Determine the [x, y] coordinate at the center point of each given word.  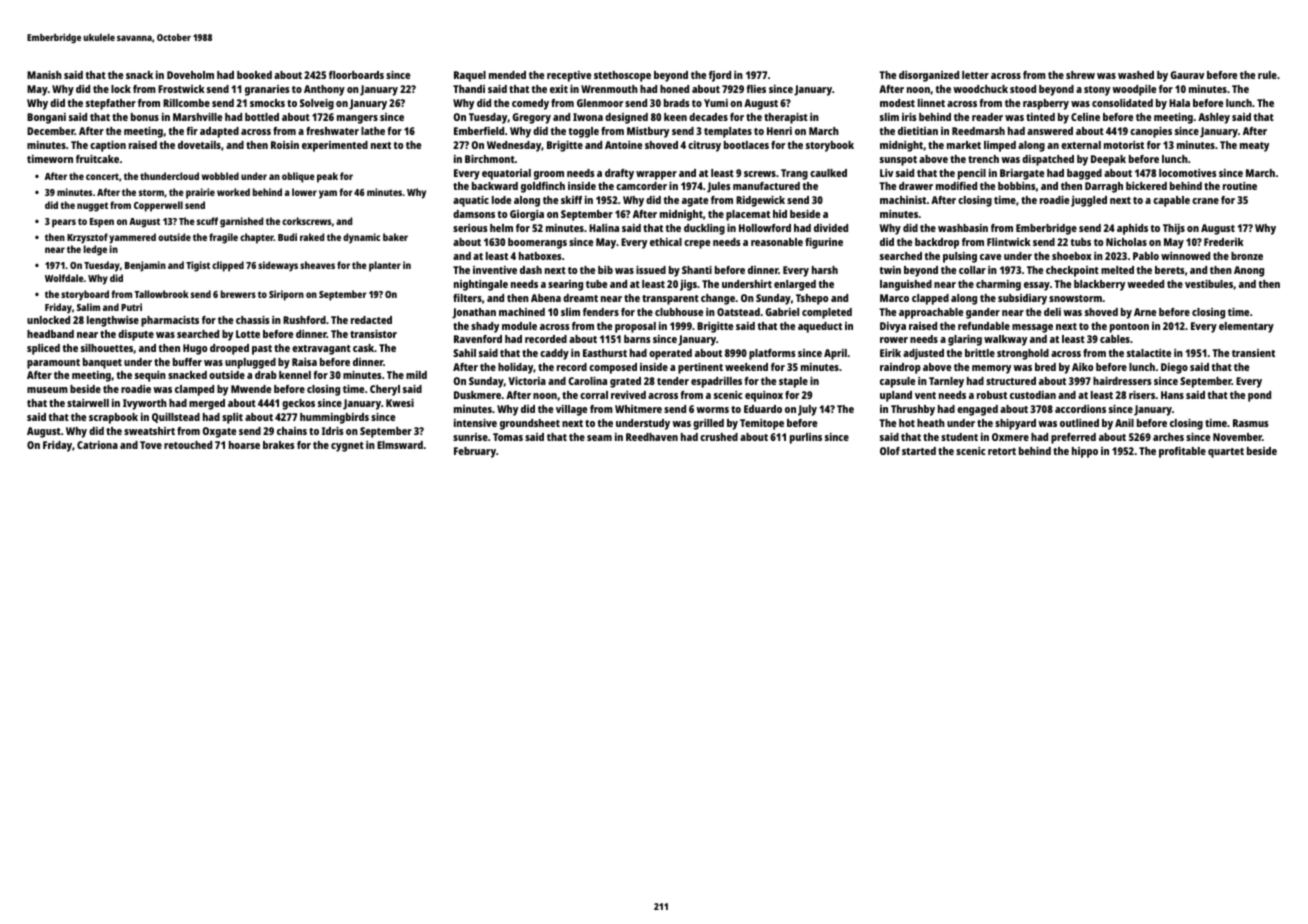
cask [363, 348]
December [51, 131]
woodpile [1134, 90]
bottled [262, 117]
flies [756, 89]
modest [897, 103]
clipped [228, 266]
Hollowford [765, 228]
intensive [475, 423]
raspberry [1046, 104]
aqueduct [820, 327]
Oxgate [219, 432]
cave [990, 257]
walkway [1005, 340]
